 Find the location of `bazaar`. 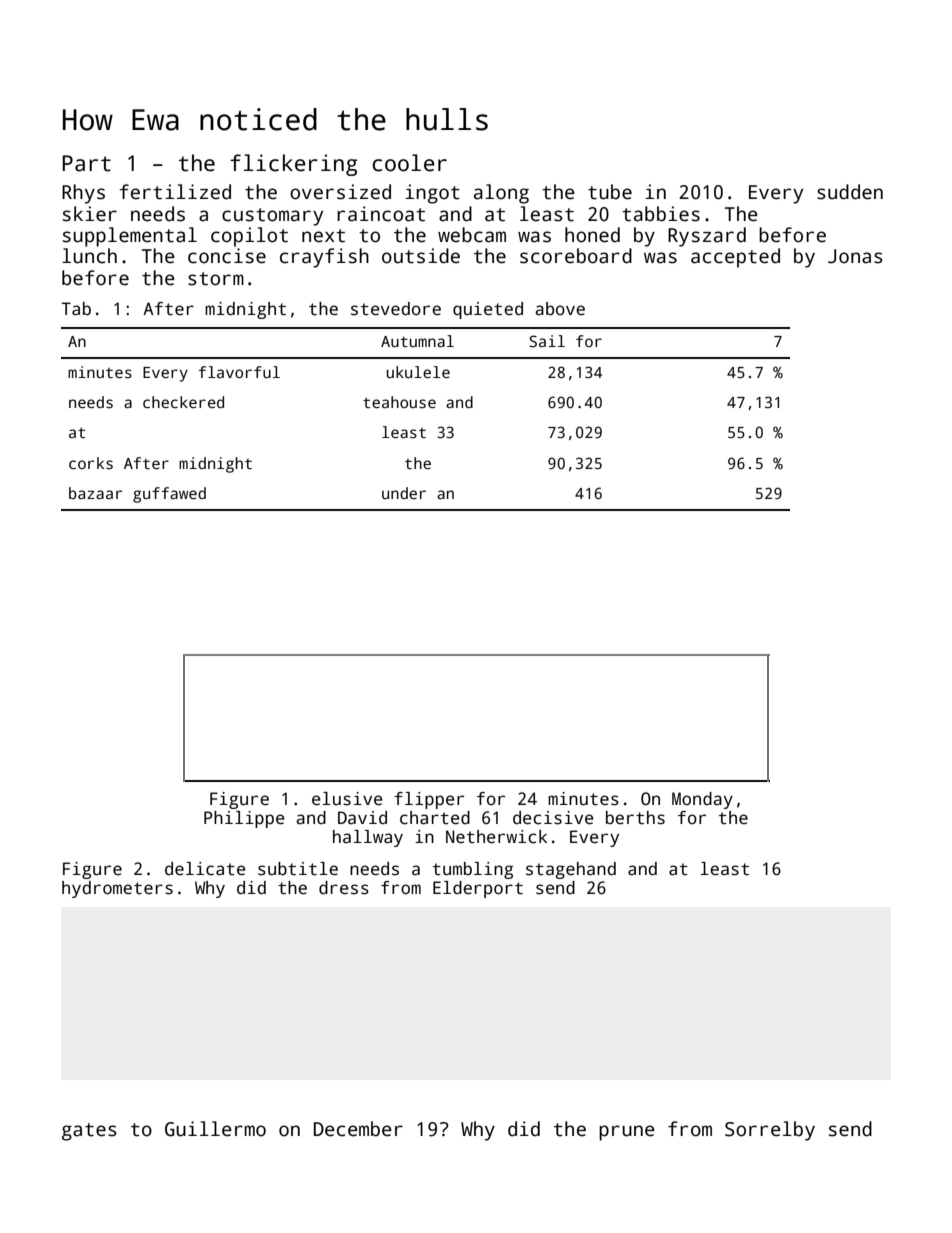

bazaar is located at coordinates (95, 493).
